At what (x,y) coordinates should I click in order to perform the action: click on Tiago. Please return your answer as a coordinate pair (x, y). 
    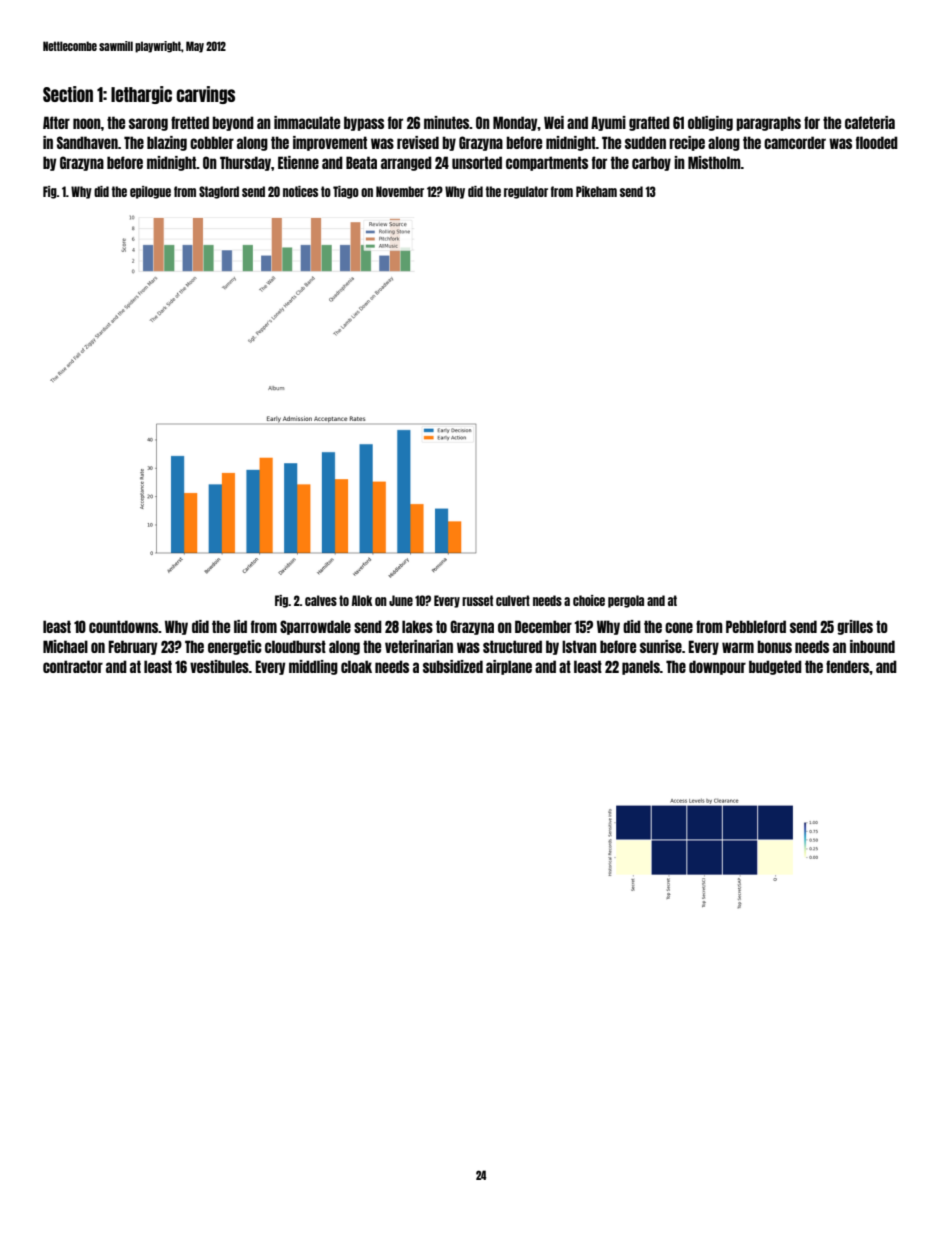
    Looking at the image, I should click on (346, 192).
